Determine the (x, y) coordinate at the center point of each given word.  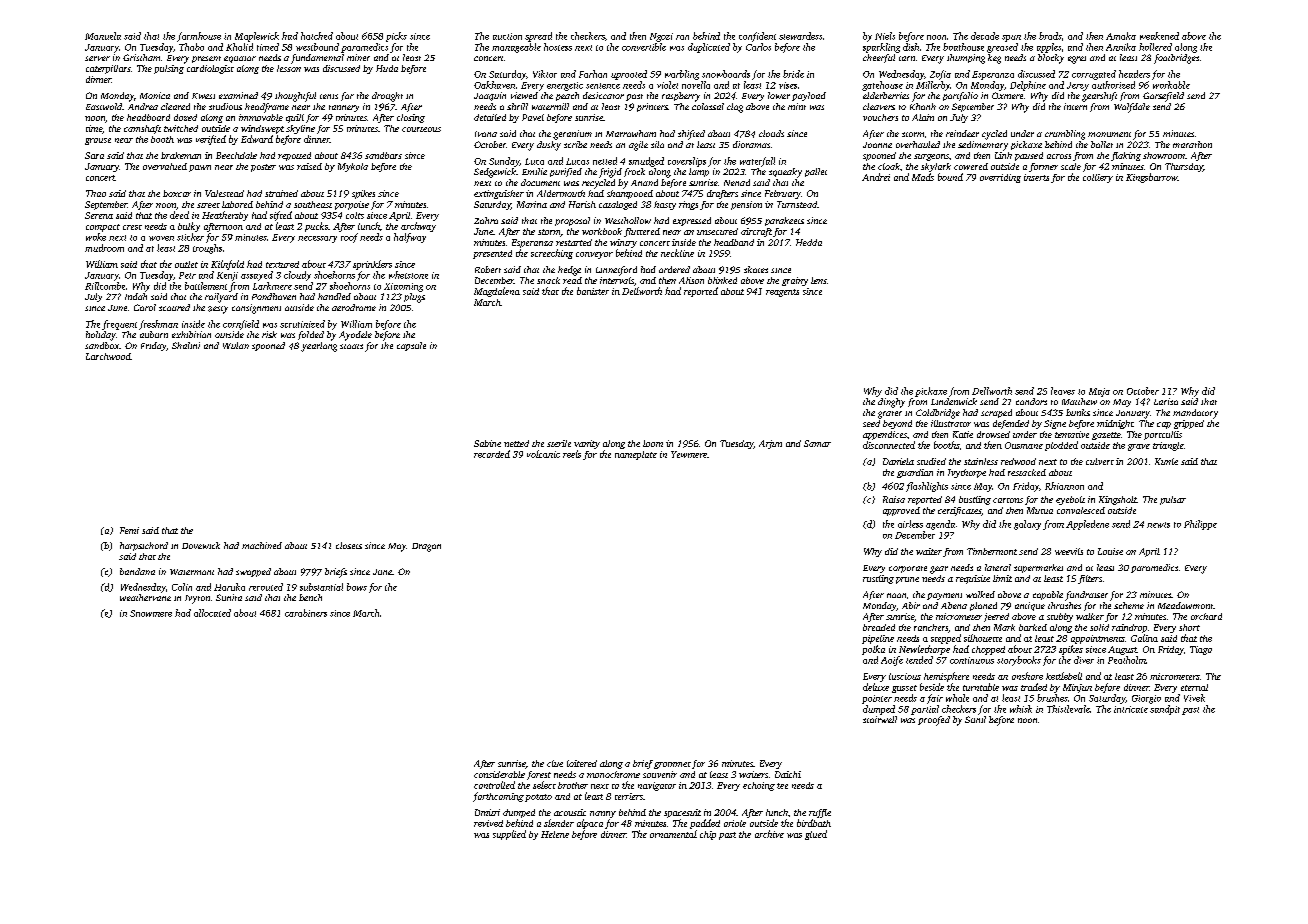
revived (488, 823)
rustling (878, 579)
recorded (492, 454)
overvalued (165, 166)
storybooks (1019, 661)
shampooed (630, 194)
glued (816, 835)
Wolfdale (1132, 108)
